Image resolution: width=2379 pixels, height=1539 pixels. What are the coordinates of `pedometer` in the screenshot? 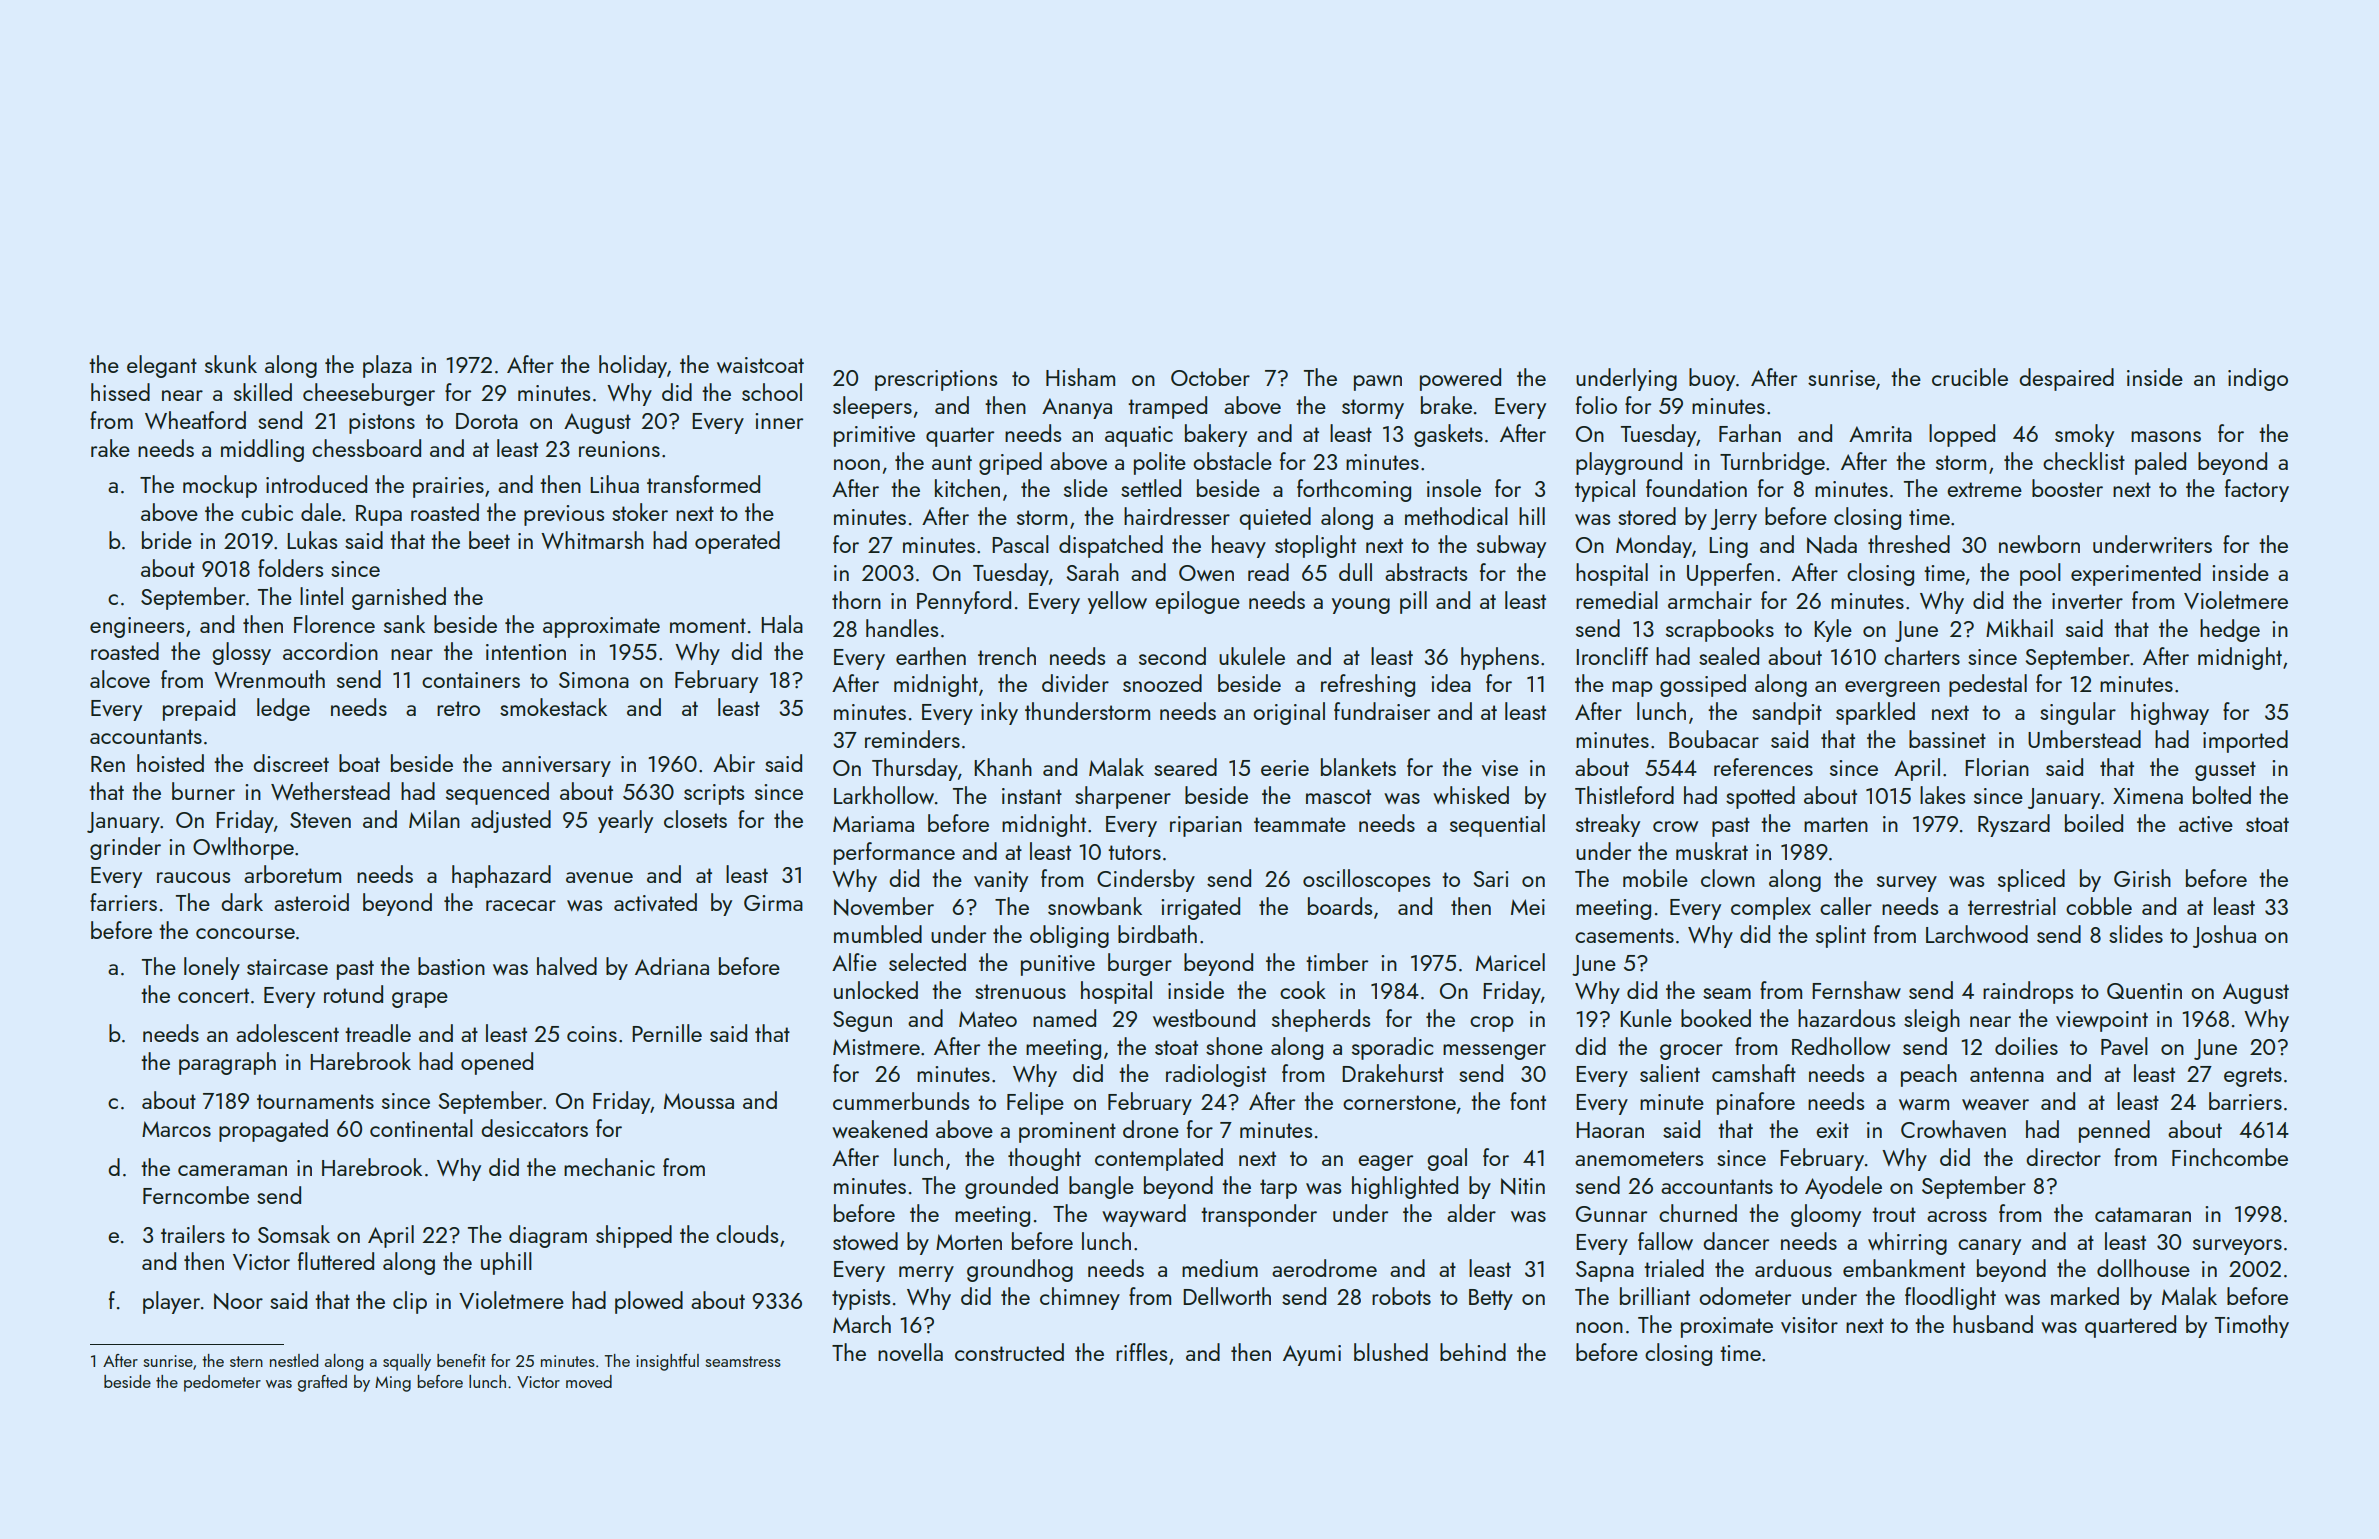 It's located at (222, 1383).
